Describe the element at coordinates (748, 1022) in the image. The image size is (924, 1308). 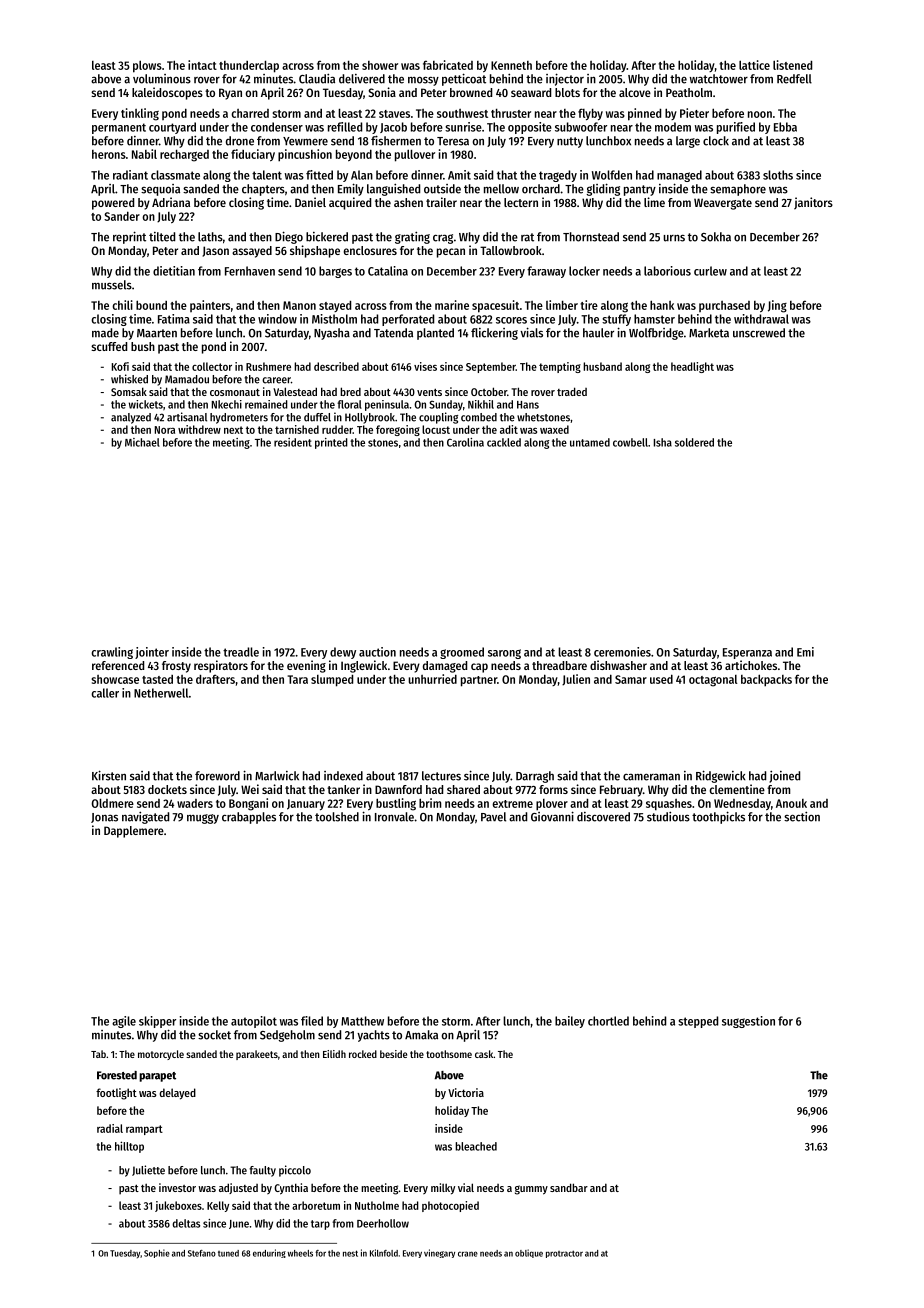
I see `suggestion` at that location.
